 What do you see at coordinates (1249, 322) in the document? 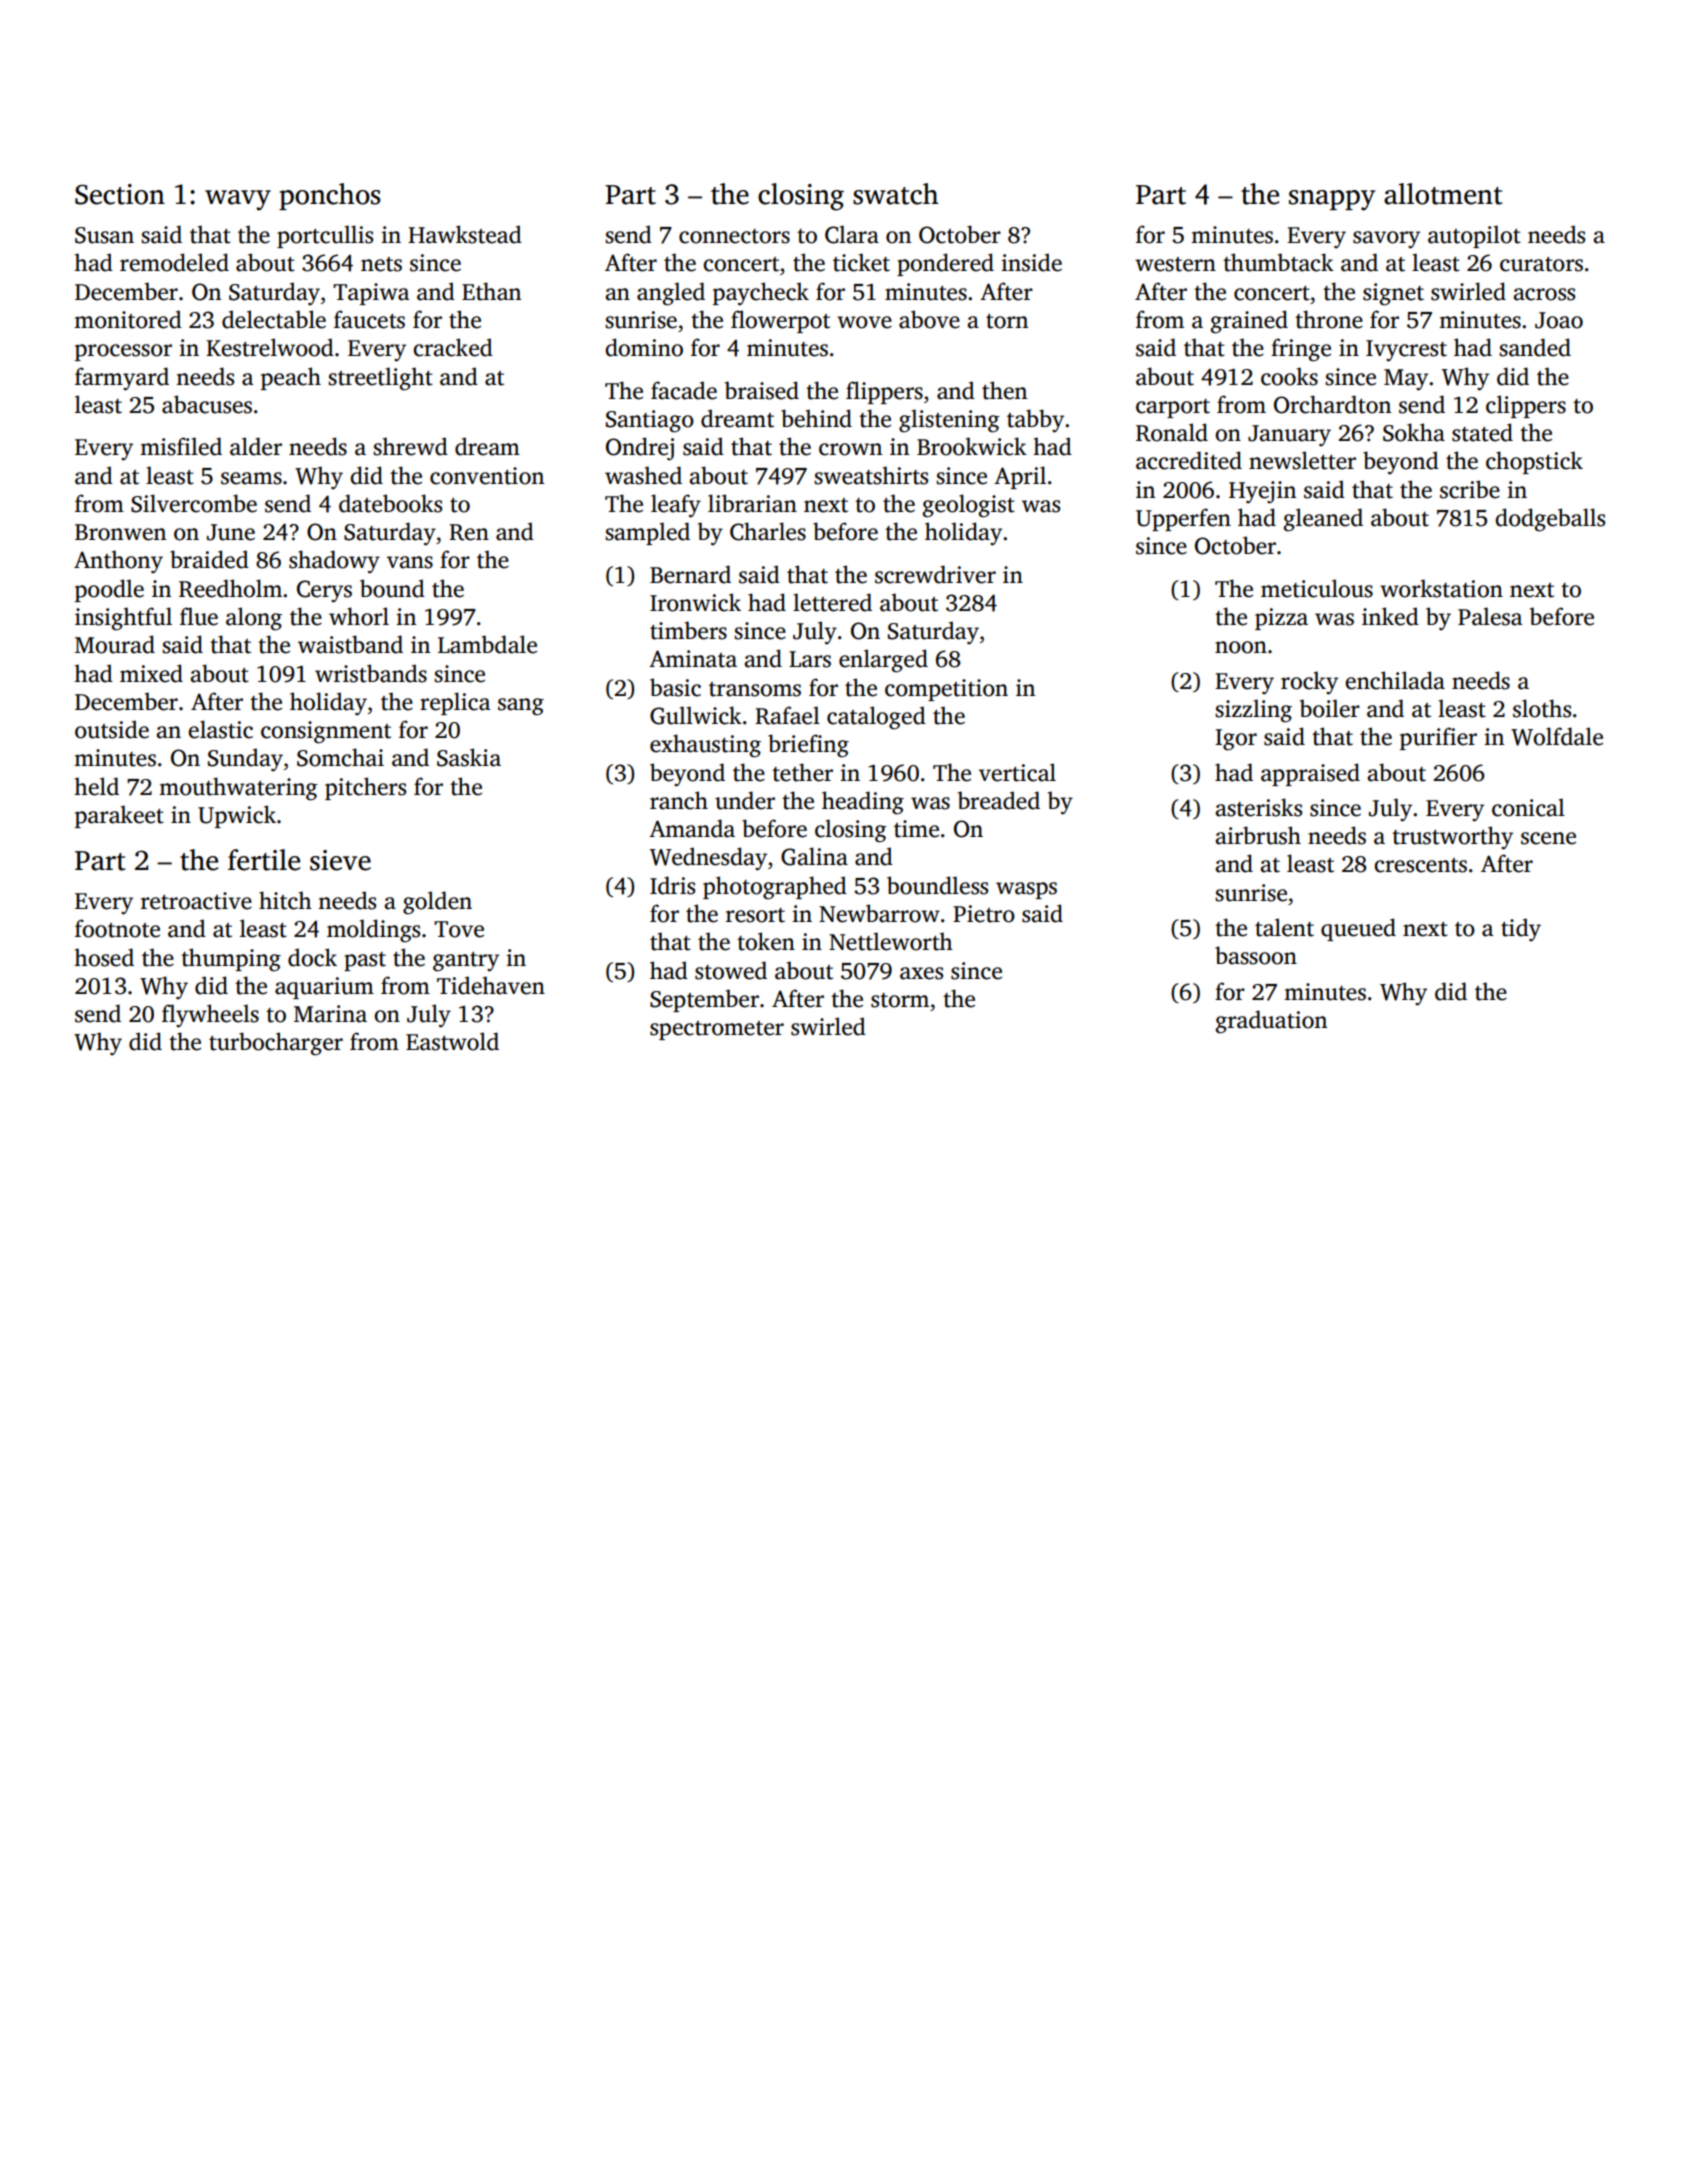
I see `grained` at bounding box center [1249, 322].
